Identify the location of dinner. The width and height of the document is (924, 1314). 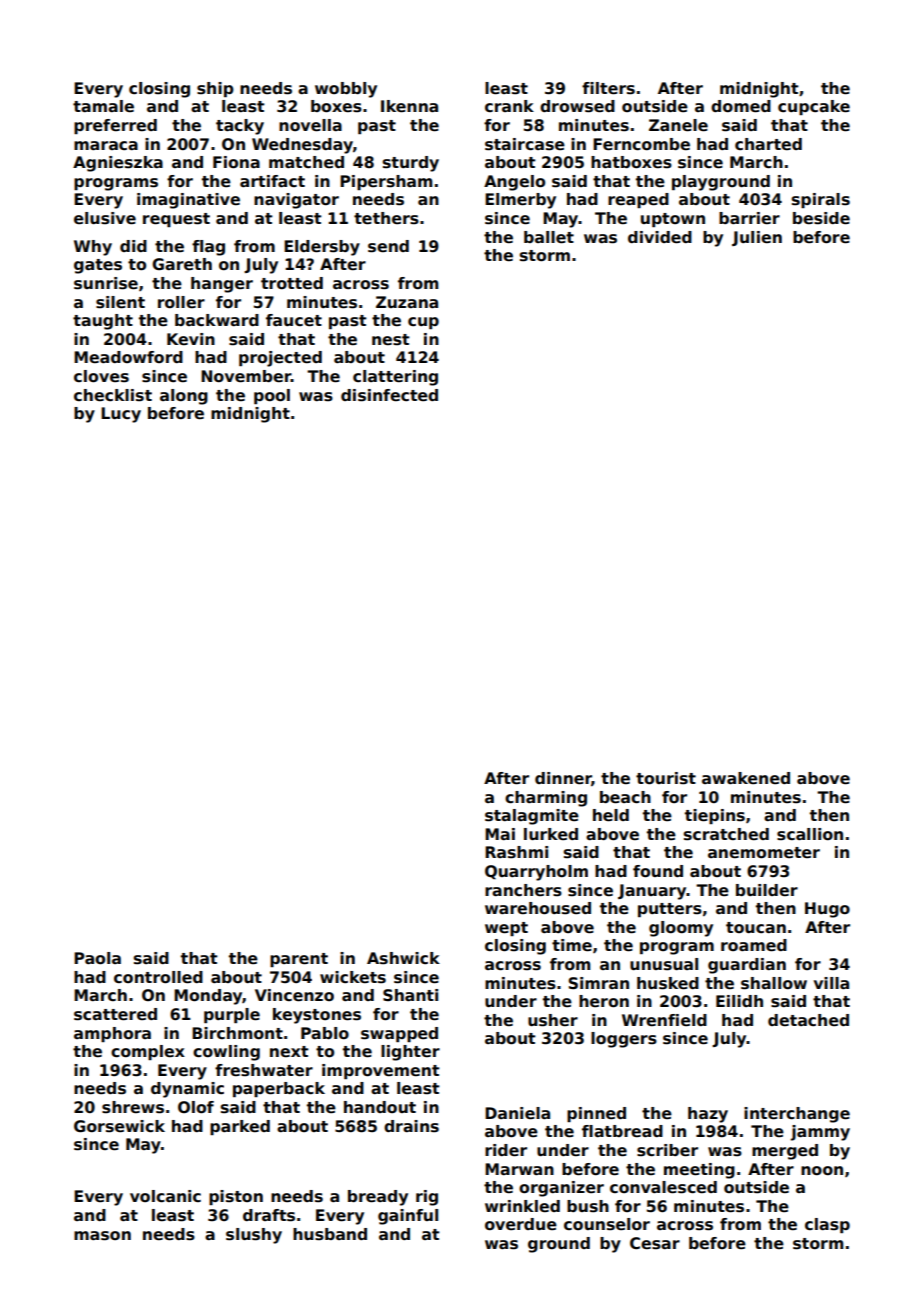
(563, 779).
